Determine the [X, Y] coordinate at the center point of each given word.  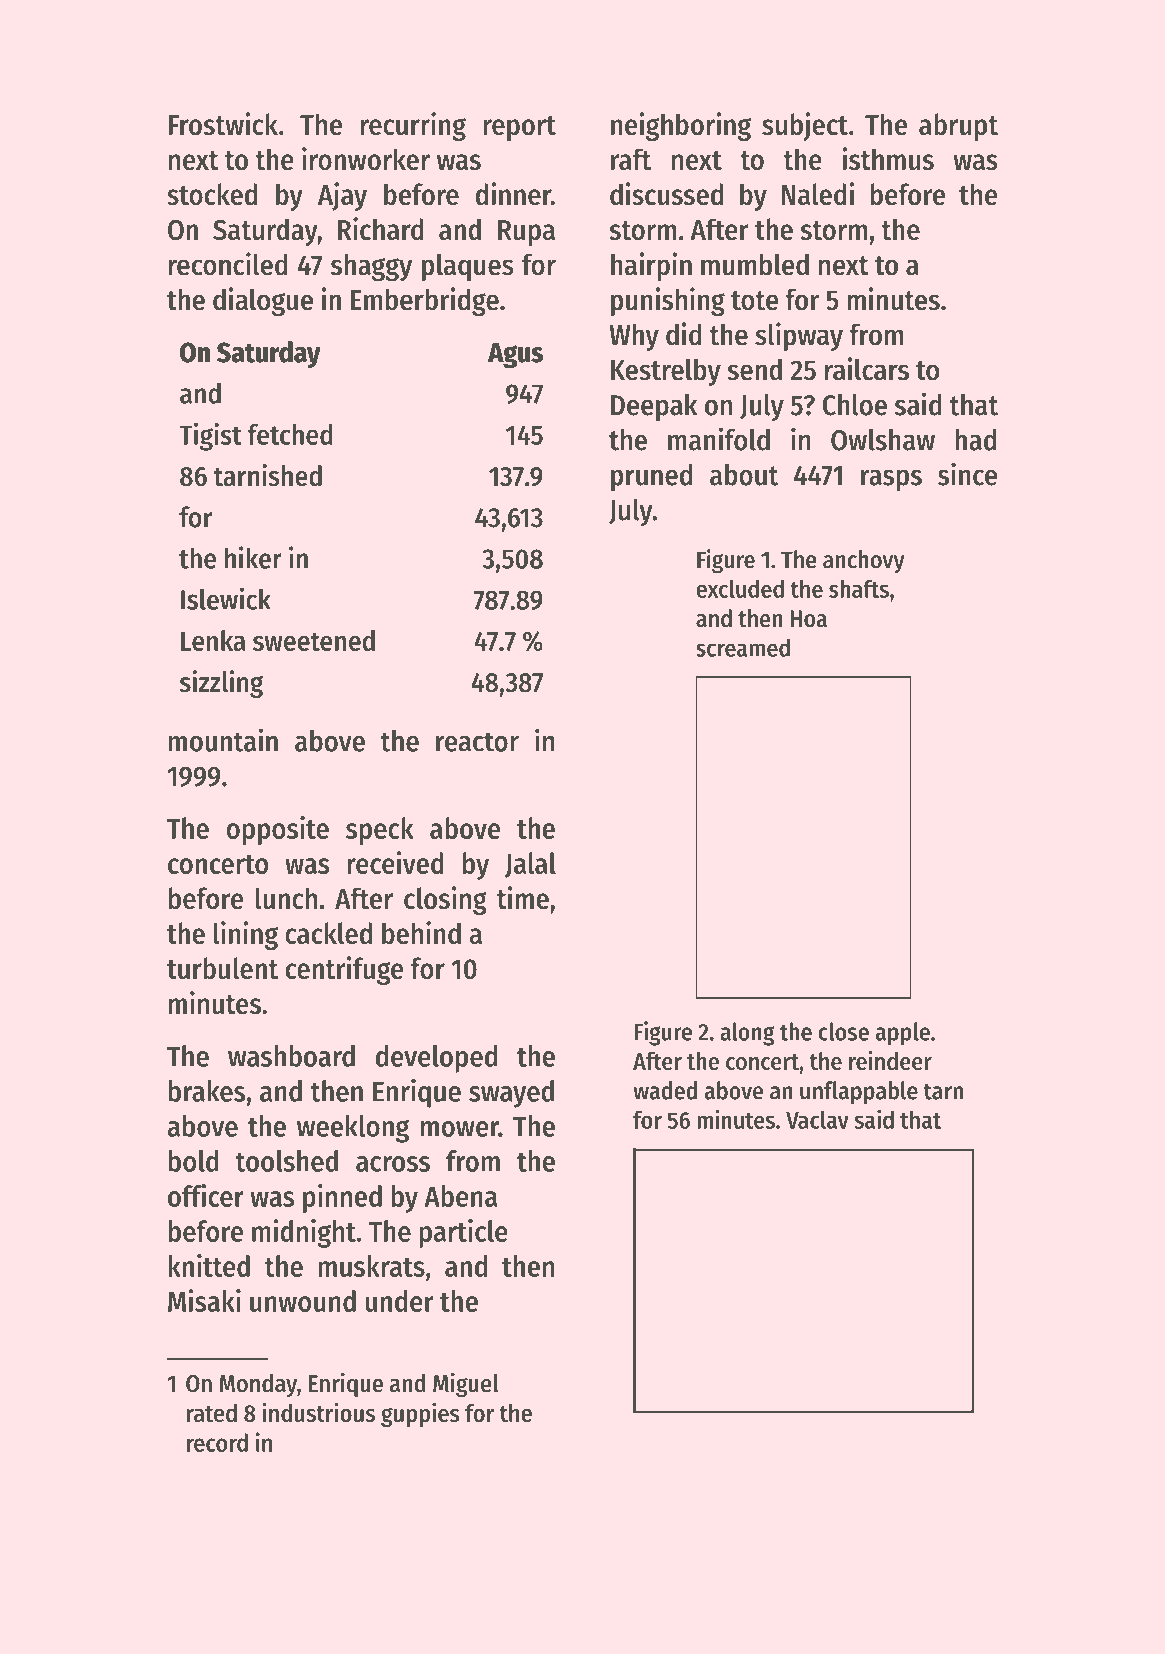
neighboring [681, 126]
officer [206, 1195]
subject [805, 126]
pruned [651, 477]
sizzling [221, 684]
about [744, 475]
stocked [212, 194]
